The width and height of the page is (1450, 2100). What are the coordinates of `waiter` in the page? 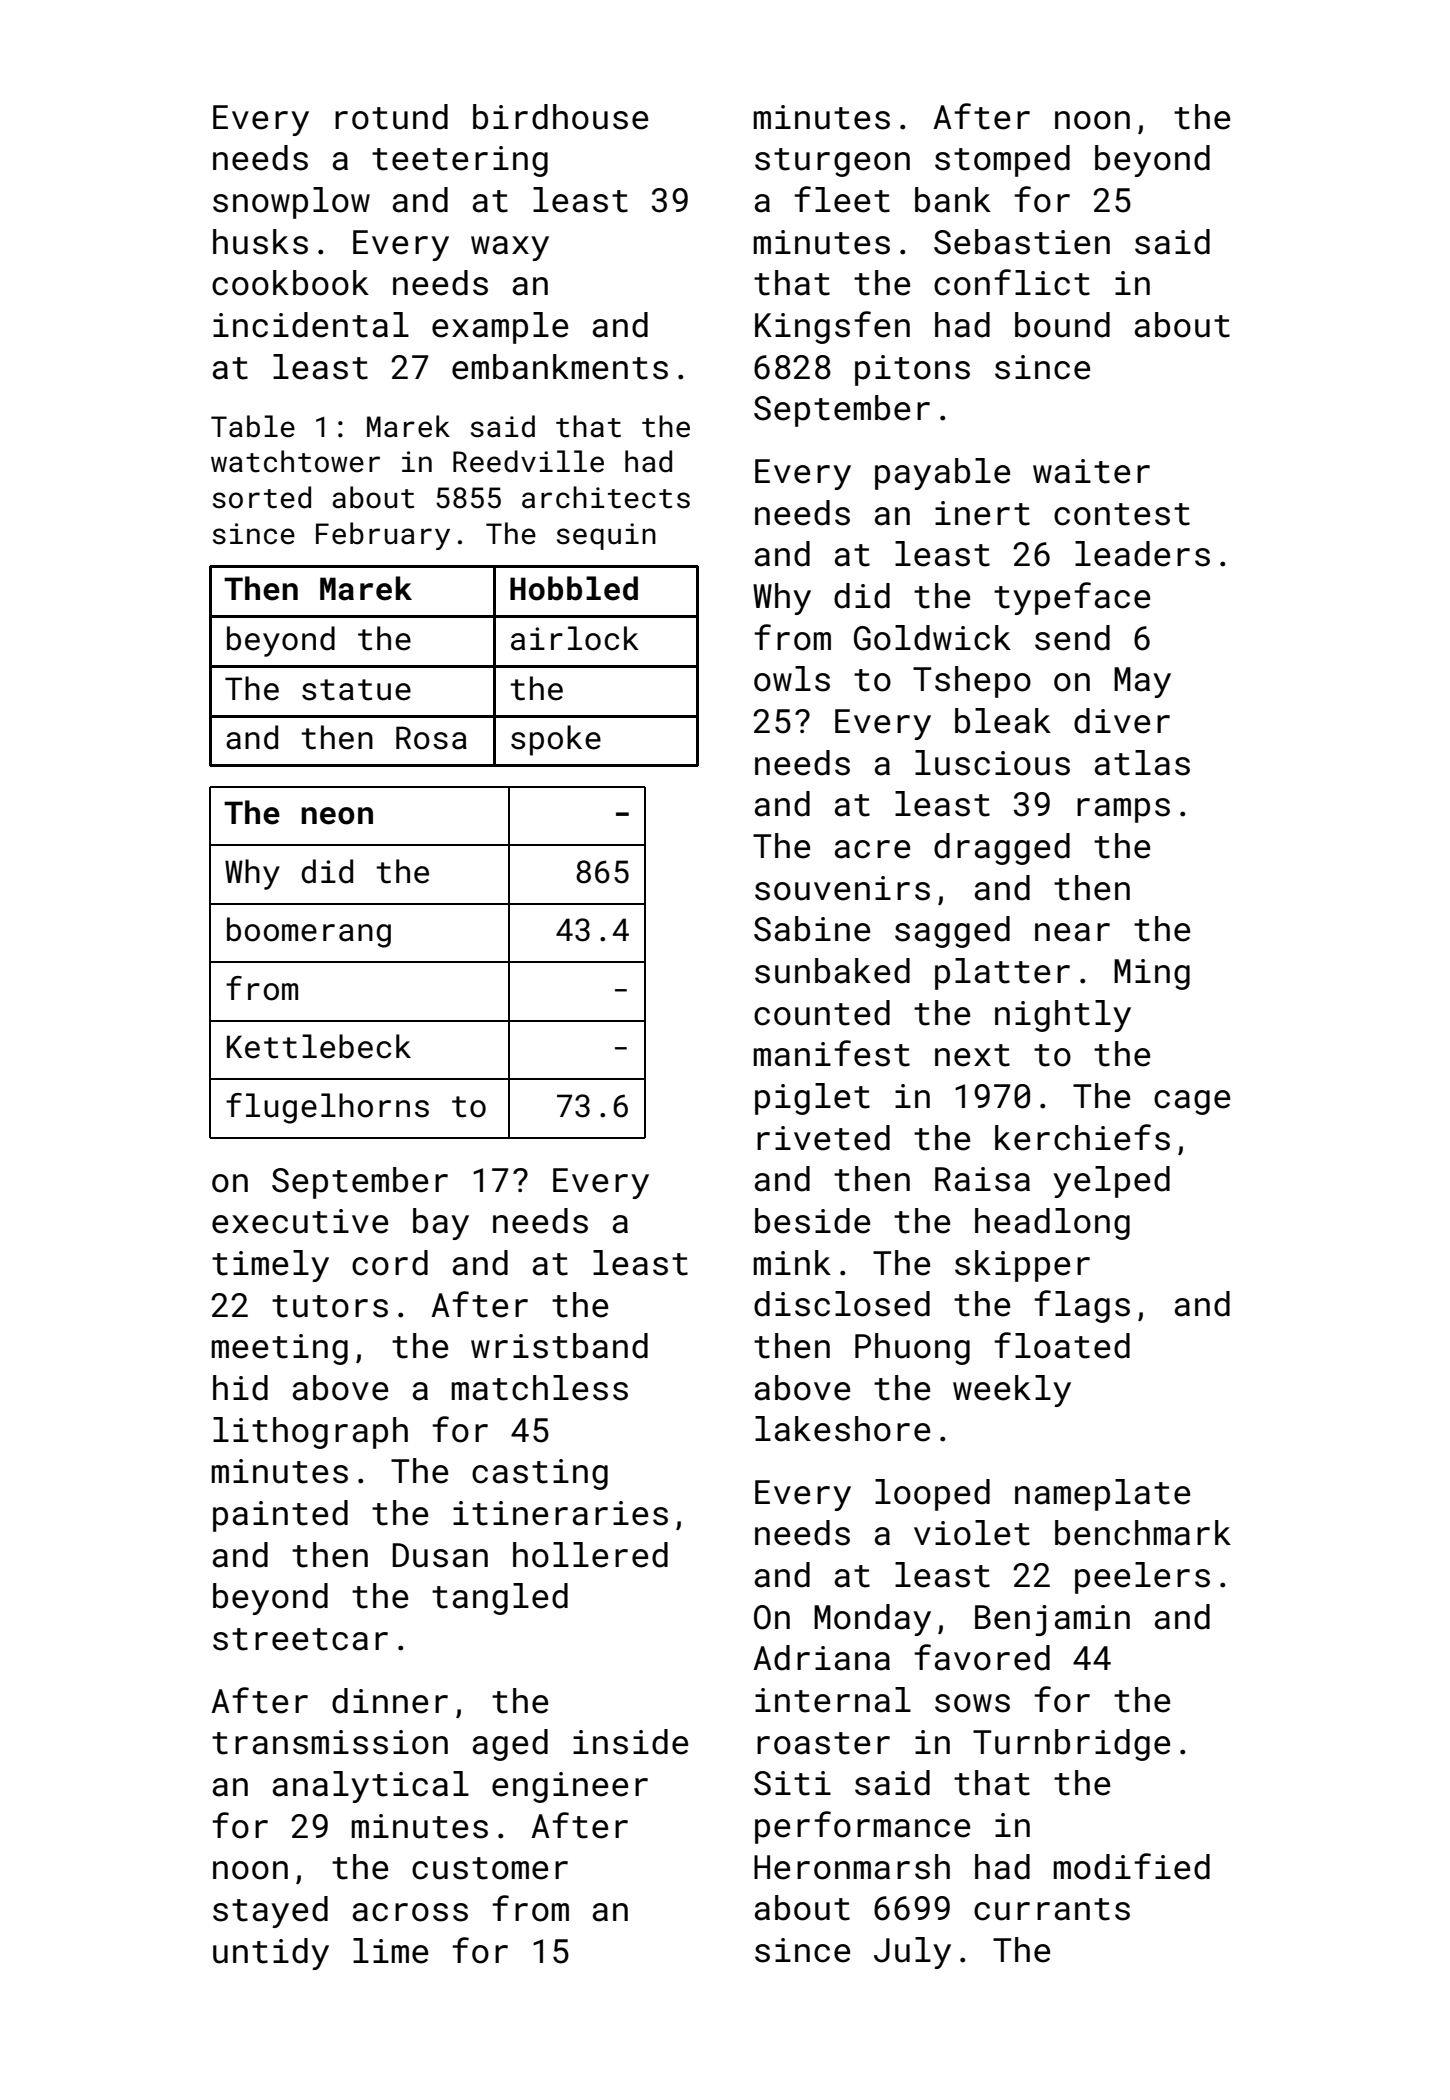 It's located at (1091, 471).
